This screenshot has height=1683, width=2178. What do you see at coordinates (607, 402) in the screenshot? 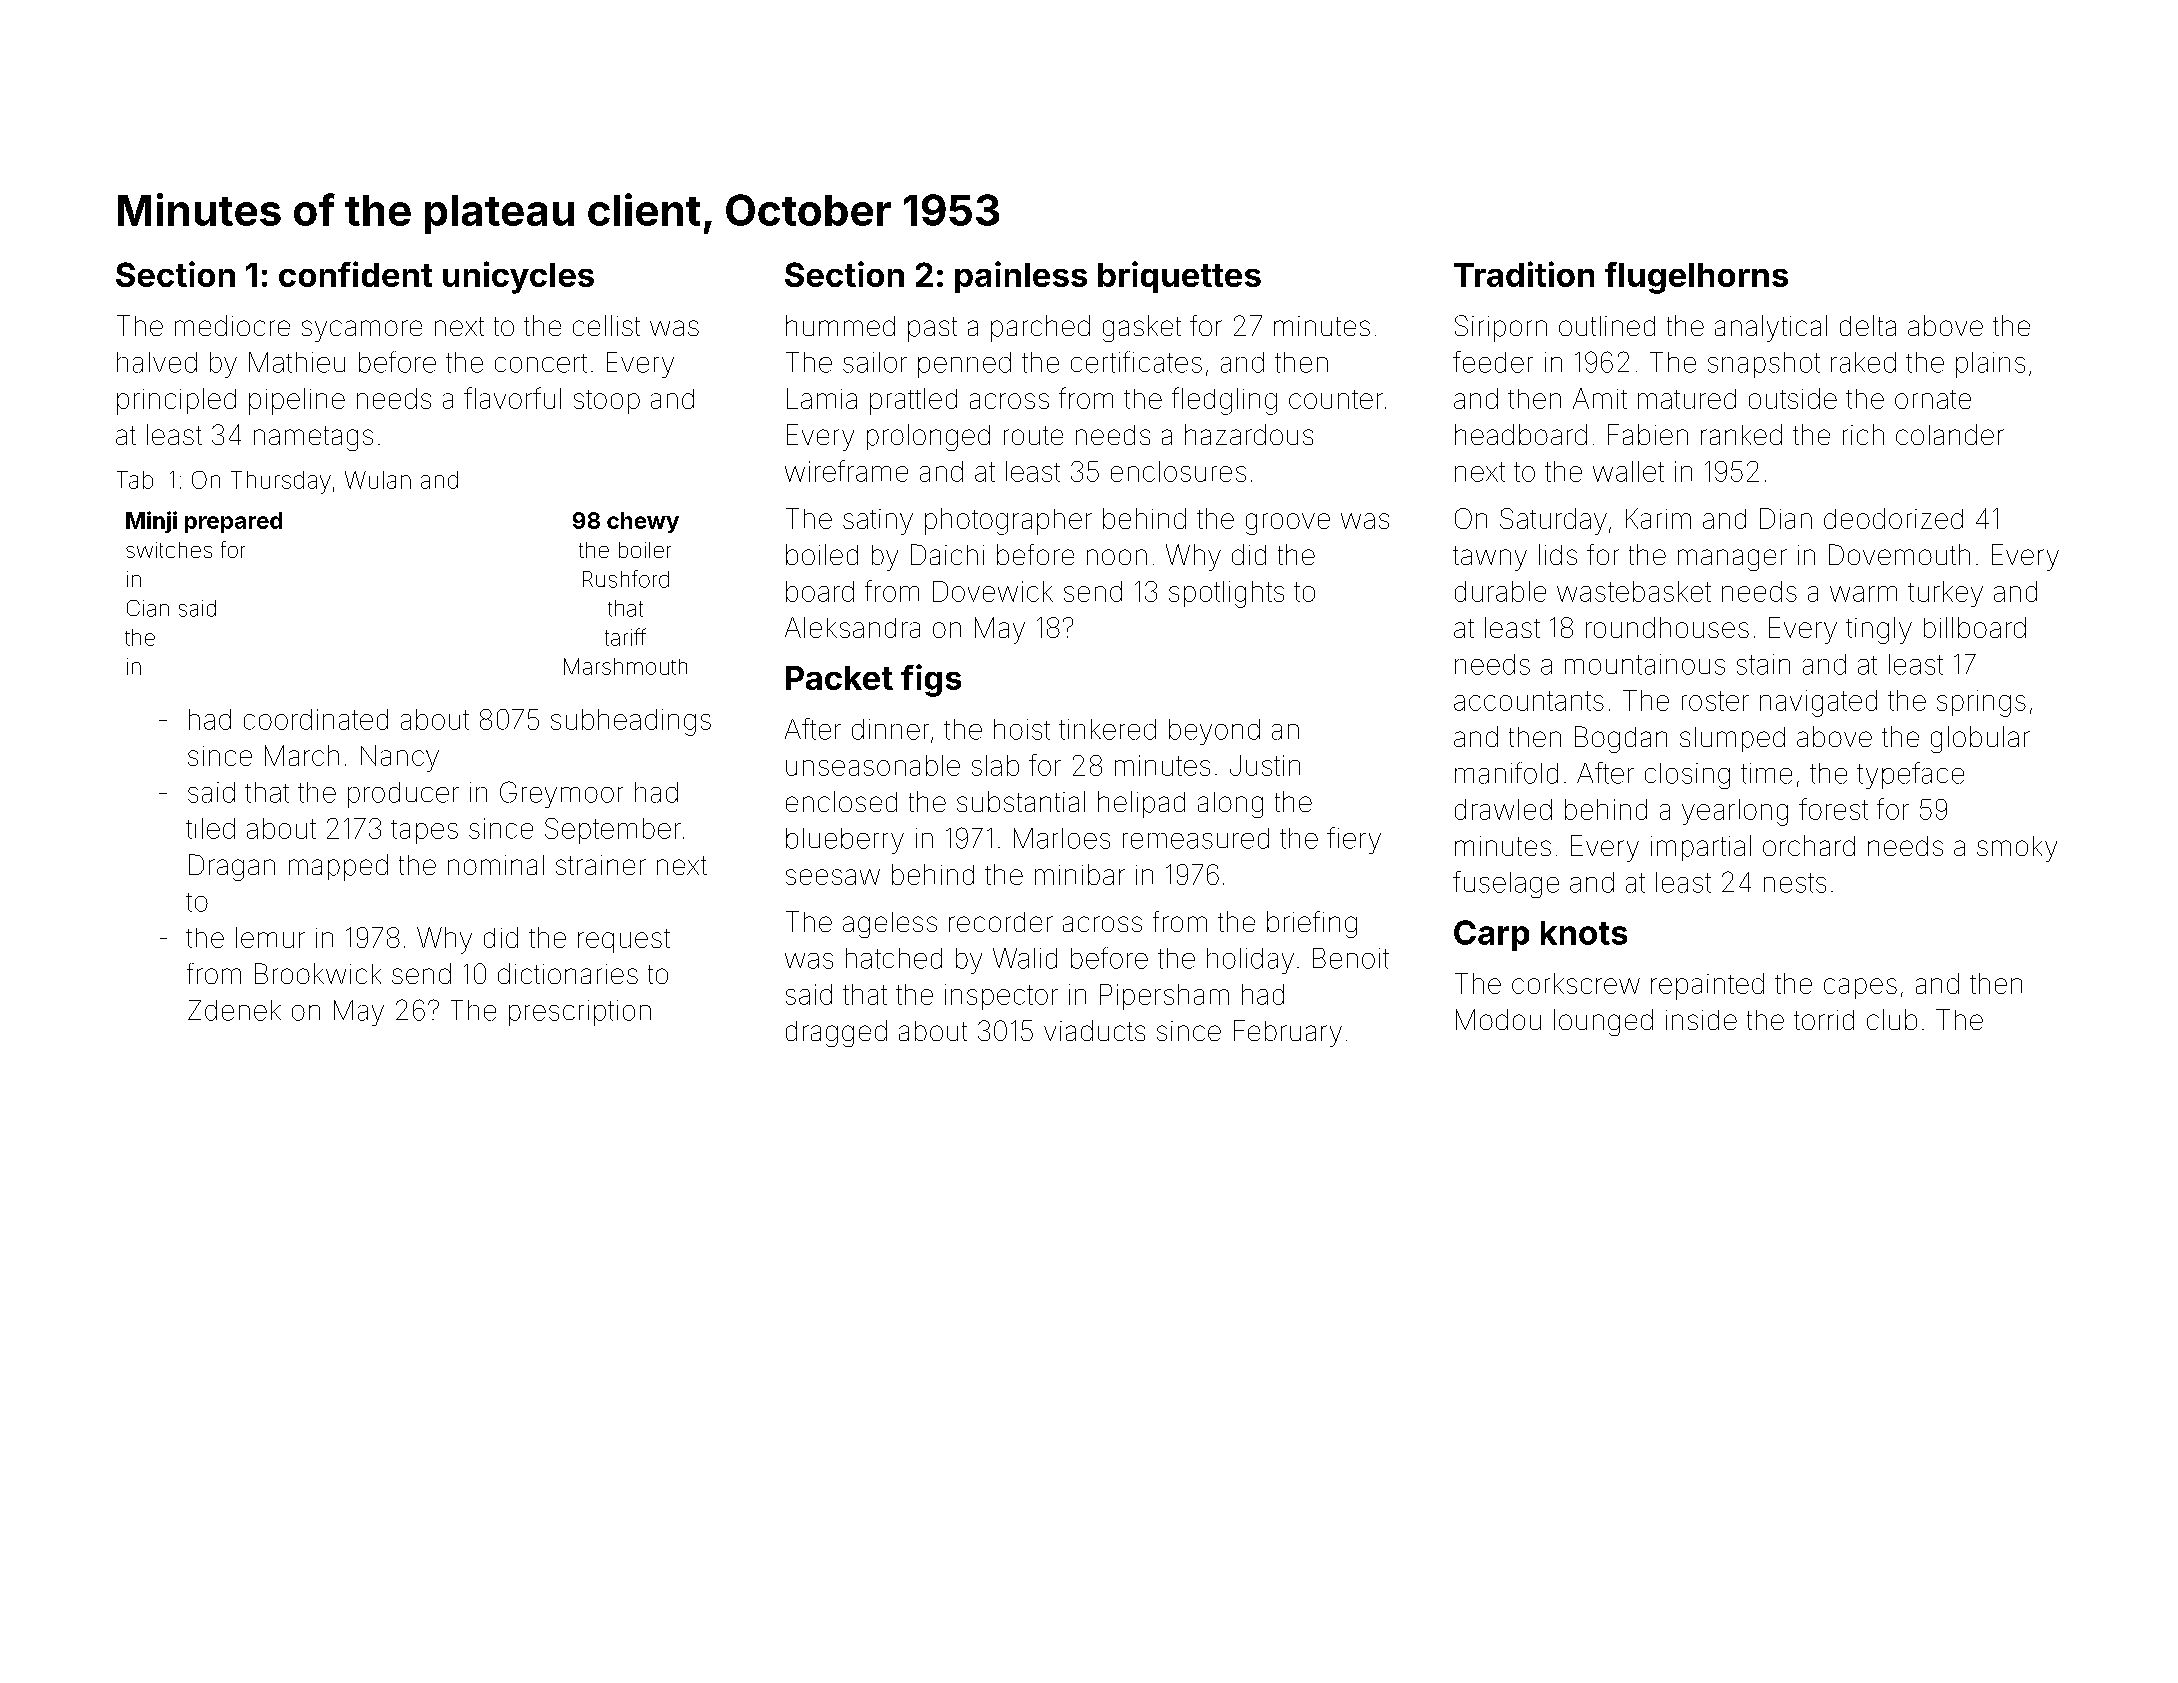
I see `stoop` at bounding box center [607, 402].
